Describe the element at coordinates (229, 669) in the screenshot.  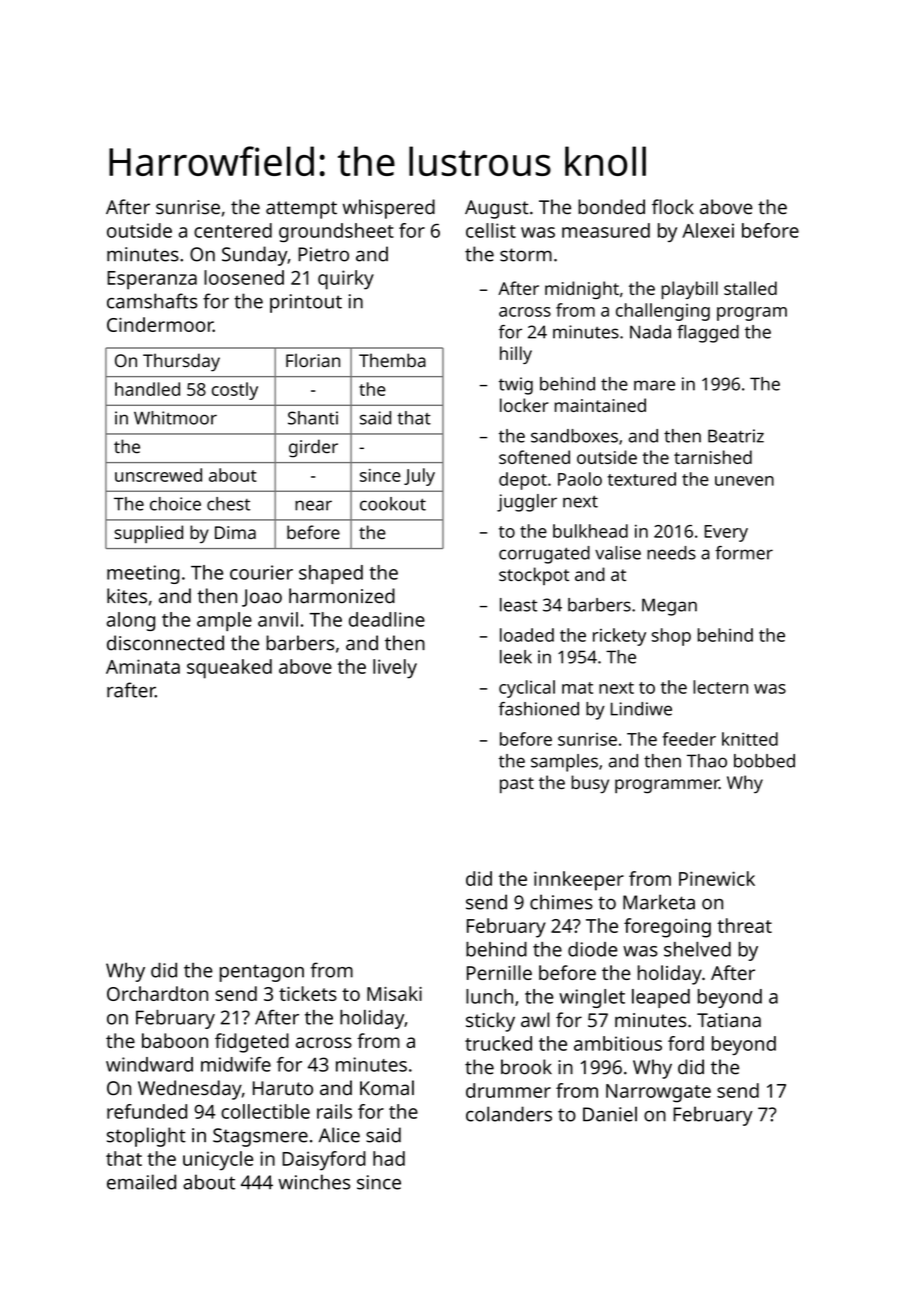
I see `squeaked` at that location.
